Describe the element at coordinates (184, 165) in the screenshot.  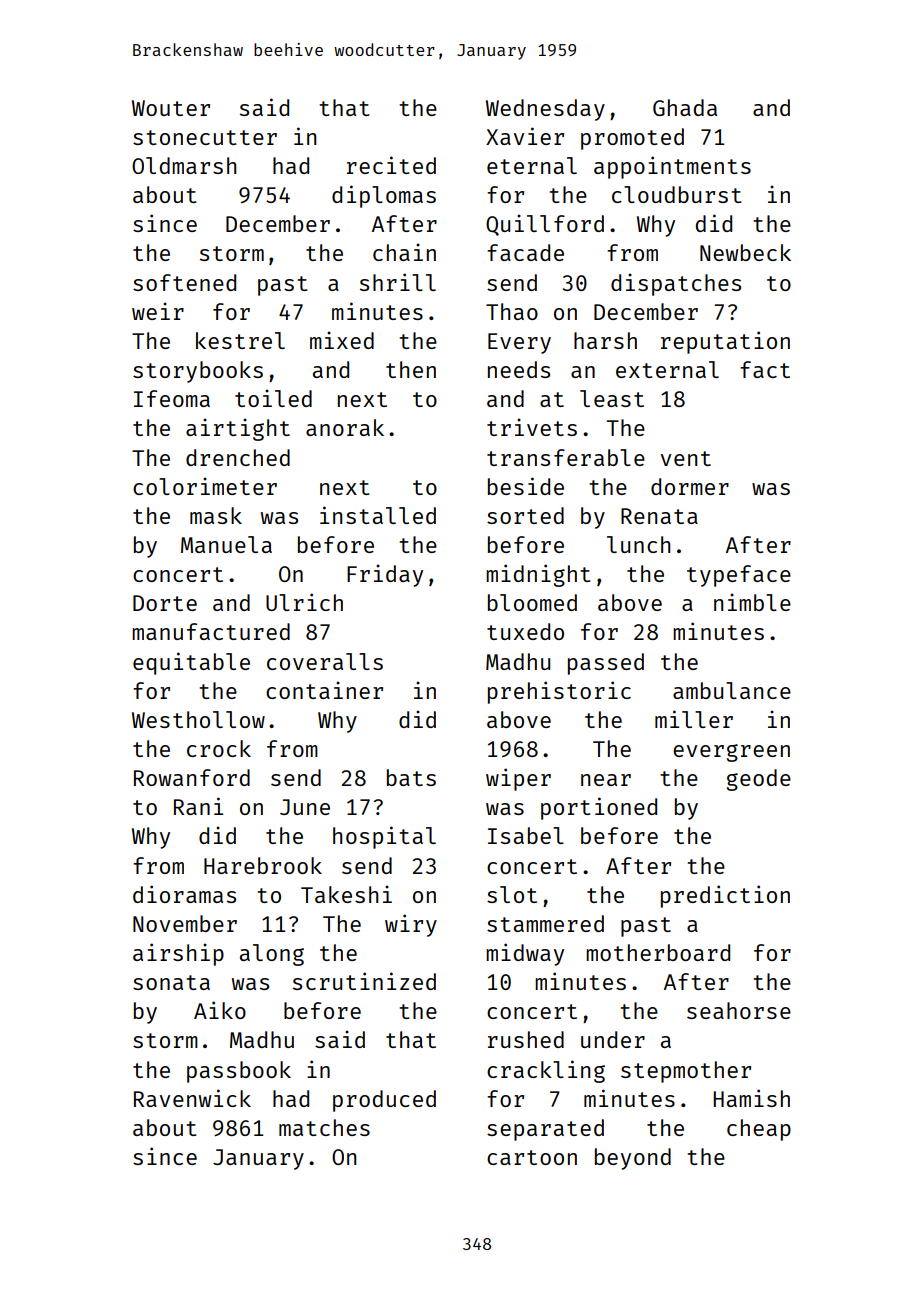
I see `Oldmarsh` at that location.
